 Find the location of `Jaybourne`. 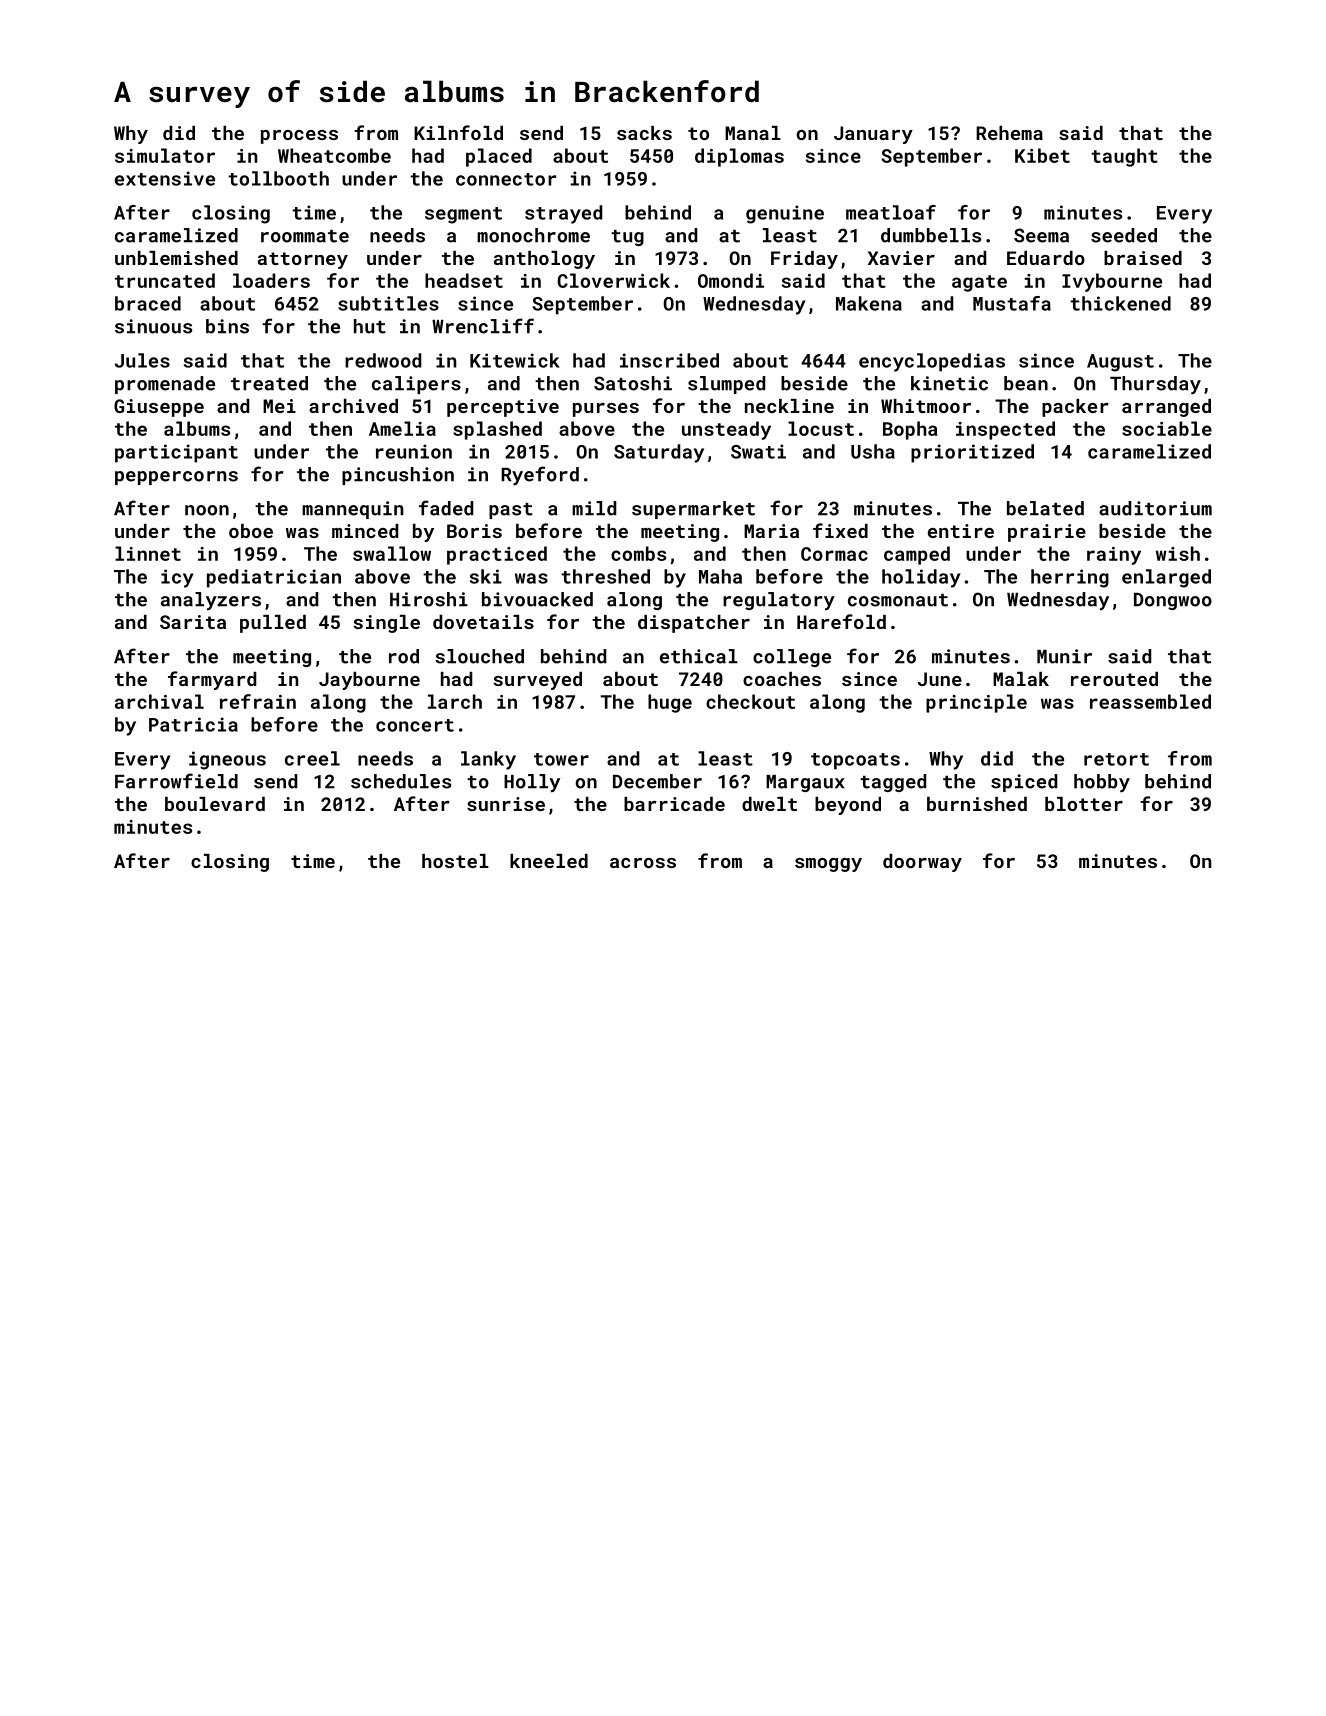

Jaybourne is located at coordinates (369, 681).
